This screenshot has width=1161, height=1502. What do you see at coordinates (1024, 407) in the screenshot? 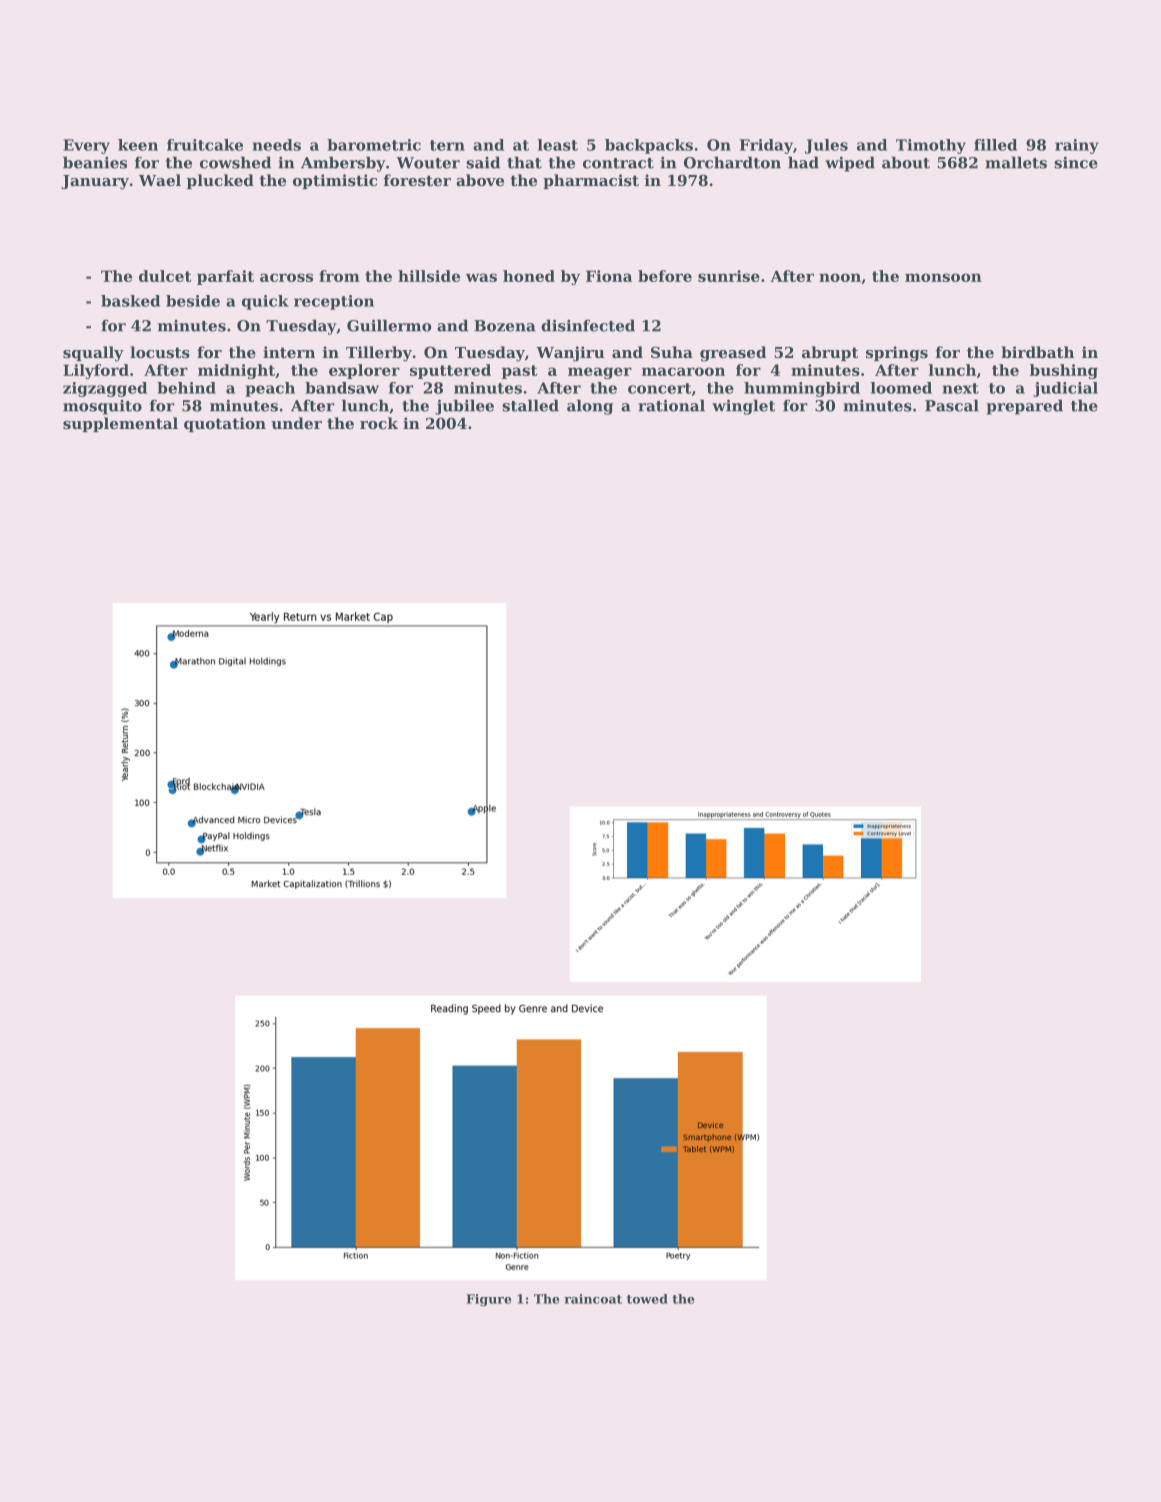
I see `prepared` at bounding box center [1024, 407].
